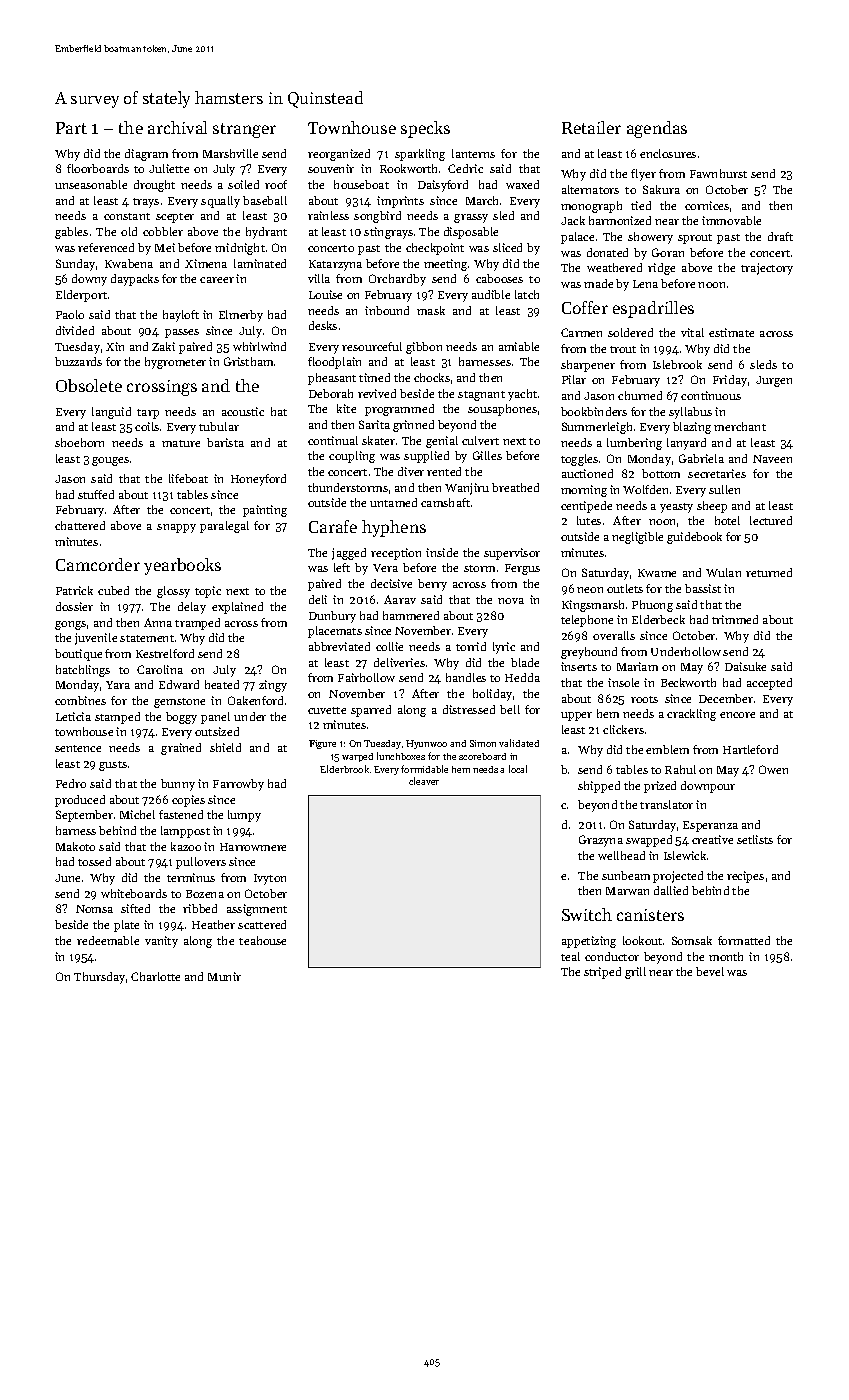 This page has width=849, height=1400. Describe the element at coordinates (481, 396) in the page. I see `stagnant` at that location.
